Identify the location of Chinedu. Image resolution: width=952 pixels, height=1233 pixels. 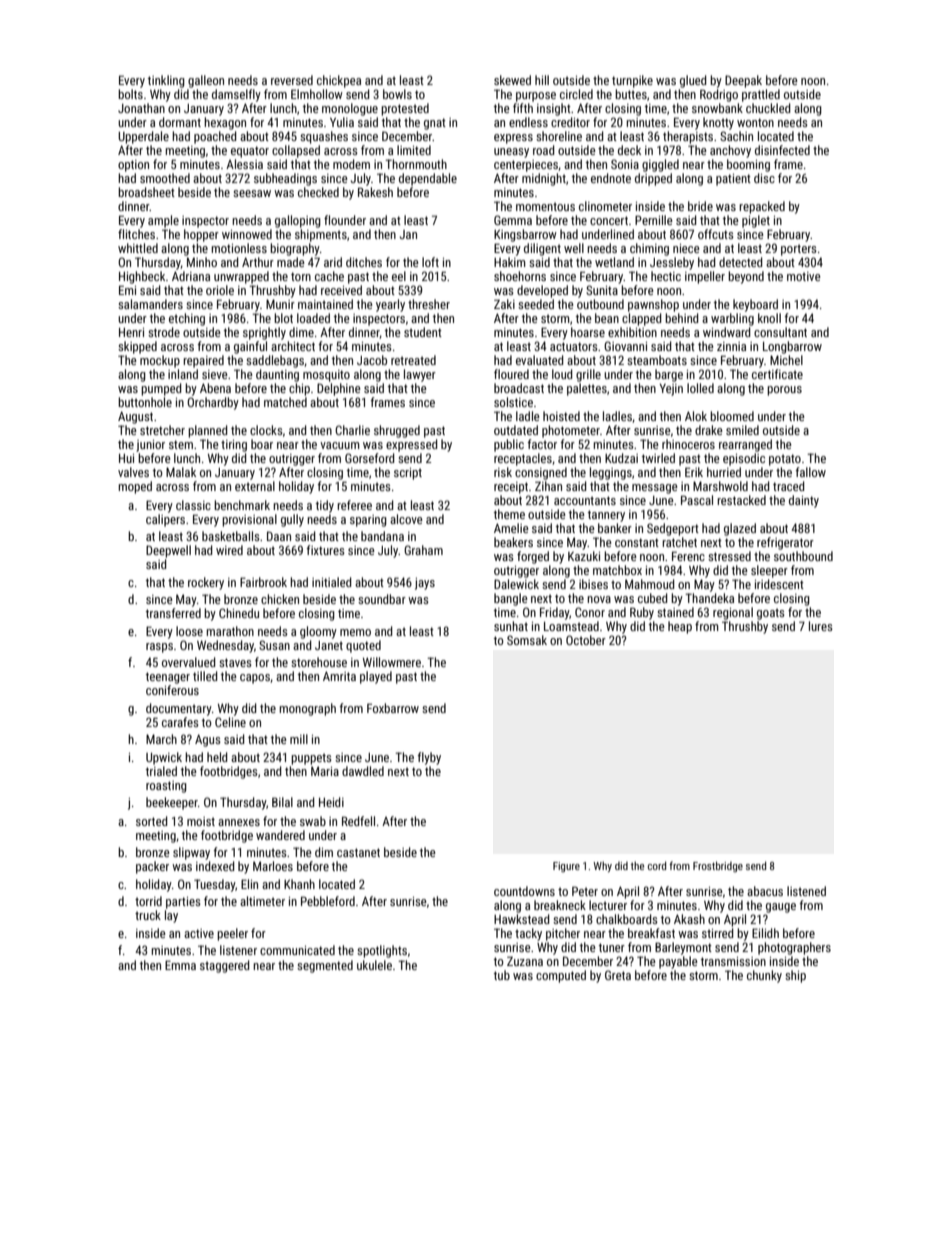
(239, 613).
